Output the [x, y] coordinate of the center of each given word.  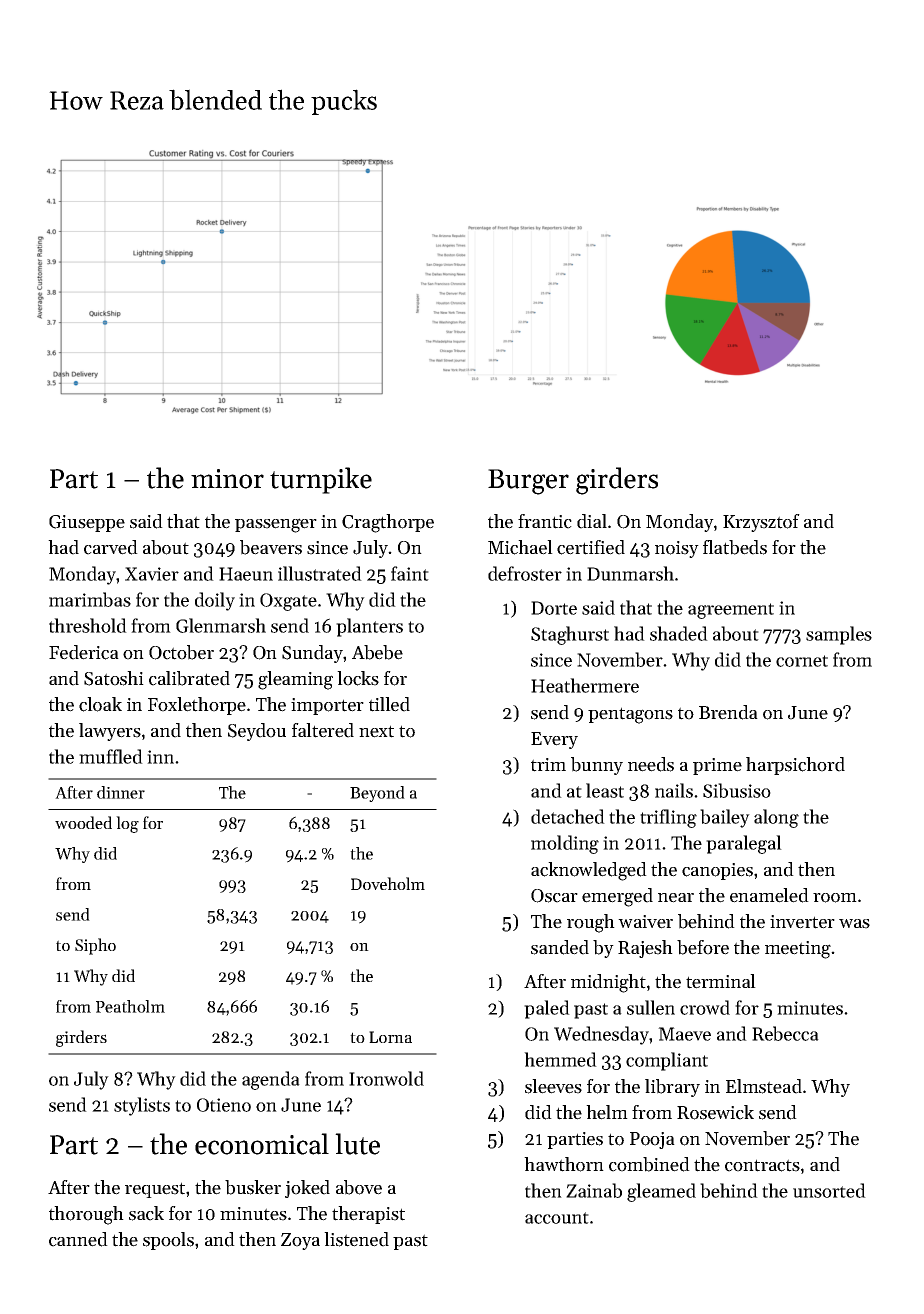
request [155, 1190]
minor [227, 479]
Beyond [377, 794]
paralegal [744, 844]
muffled [111, 756]
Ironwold [386, 1078]
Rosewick [715, 1112]
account [557, 1218]
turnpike [321, 480]
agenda [271, 1080]
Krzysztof [761, 523]
